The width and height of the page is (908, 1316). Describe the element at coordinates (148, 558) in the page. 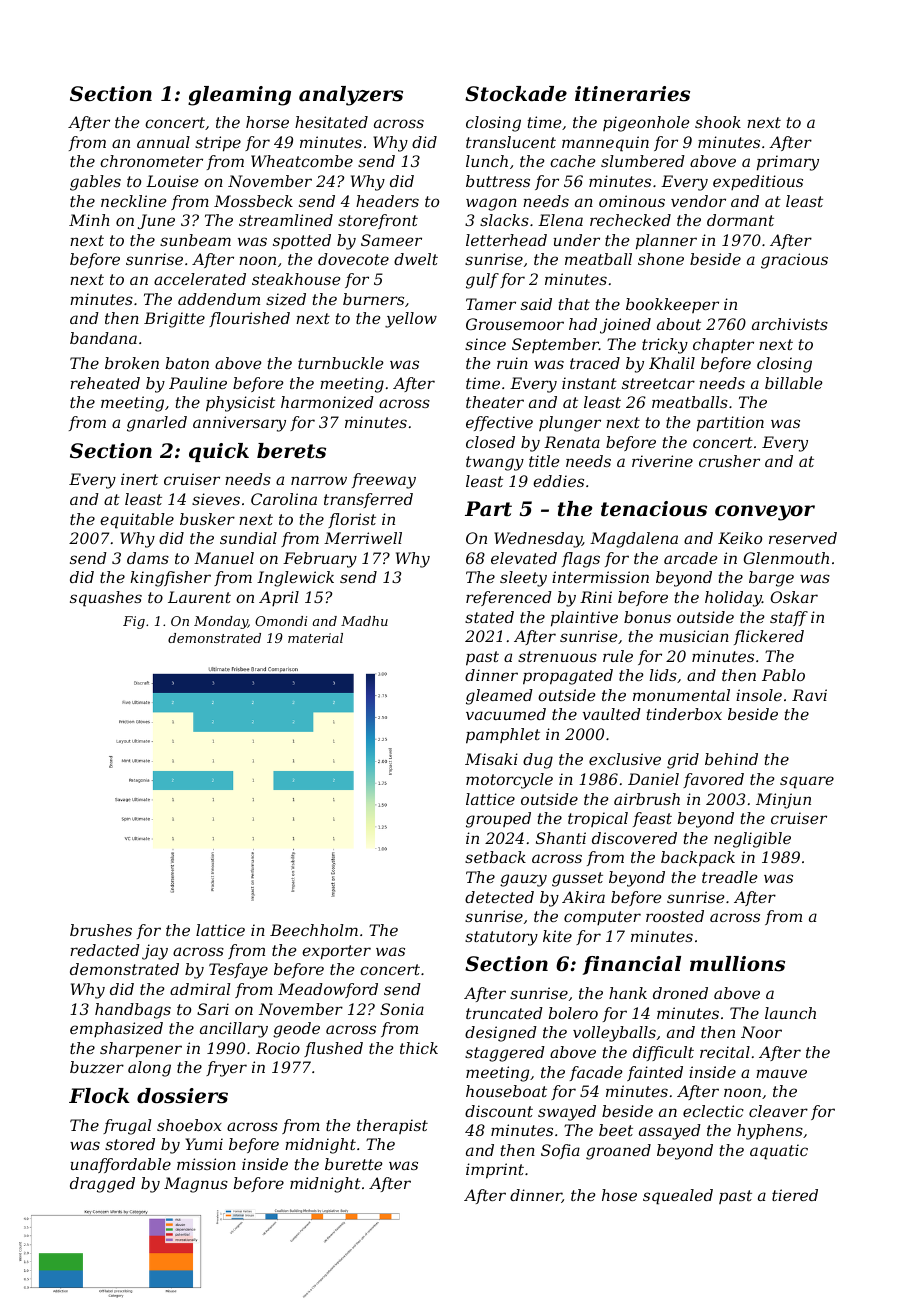

I see `dams` at that location.
